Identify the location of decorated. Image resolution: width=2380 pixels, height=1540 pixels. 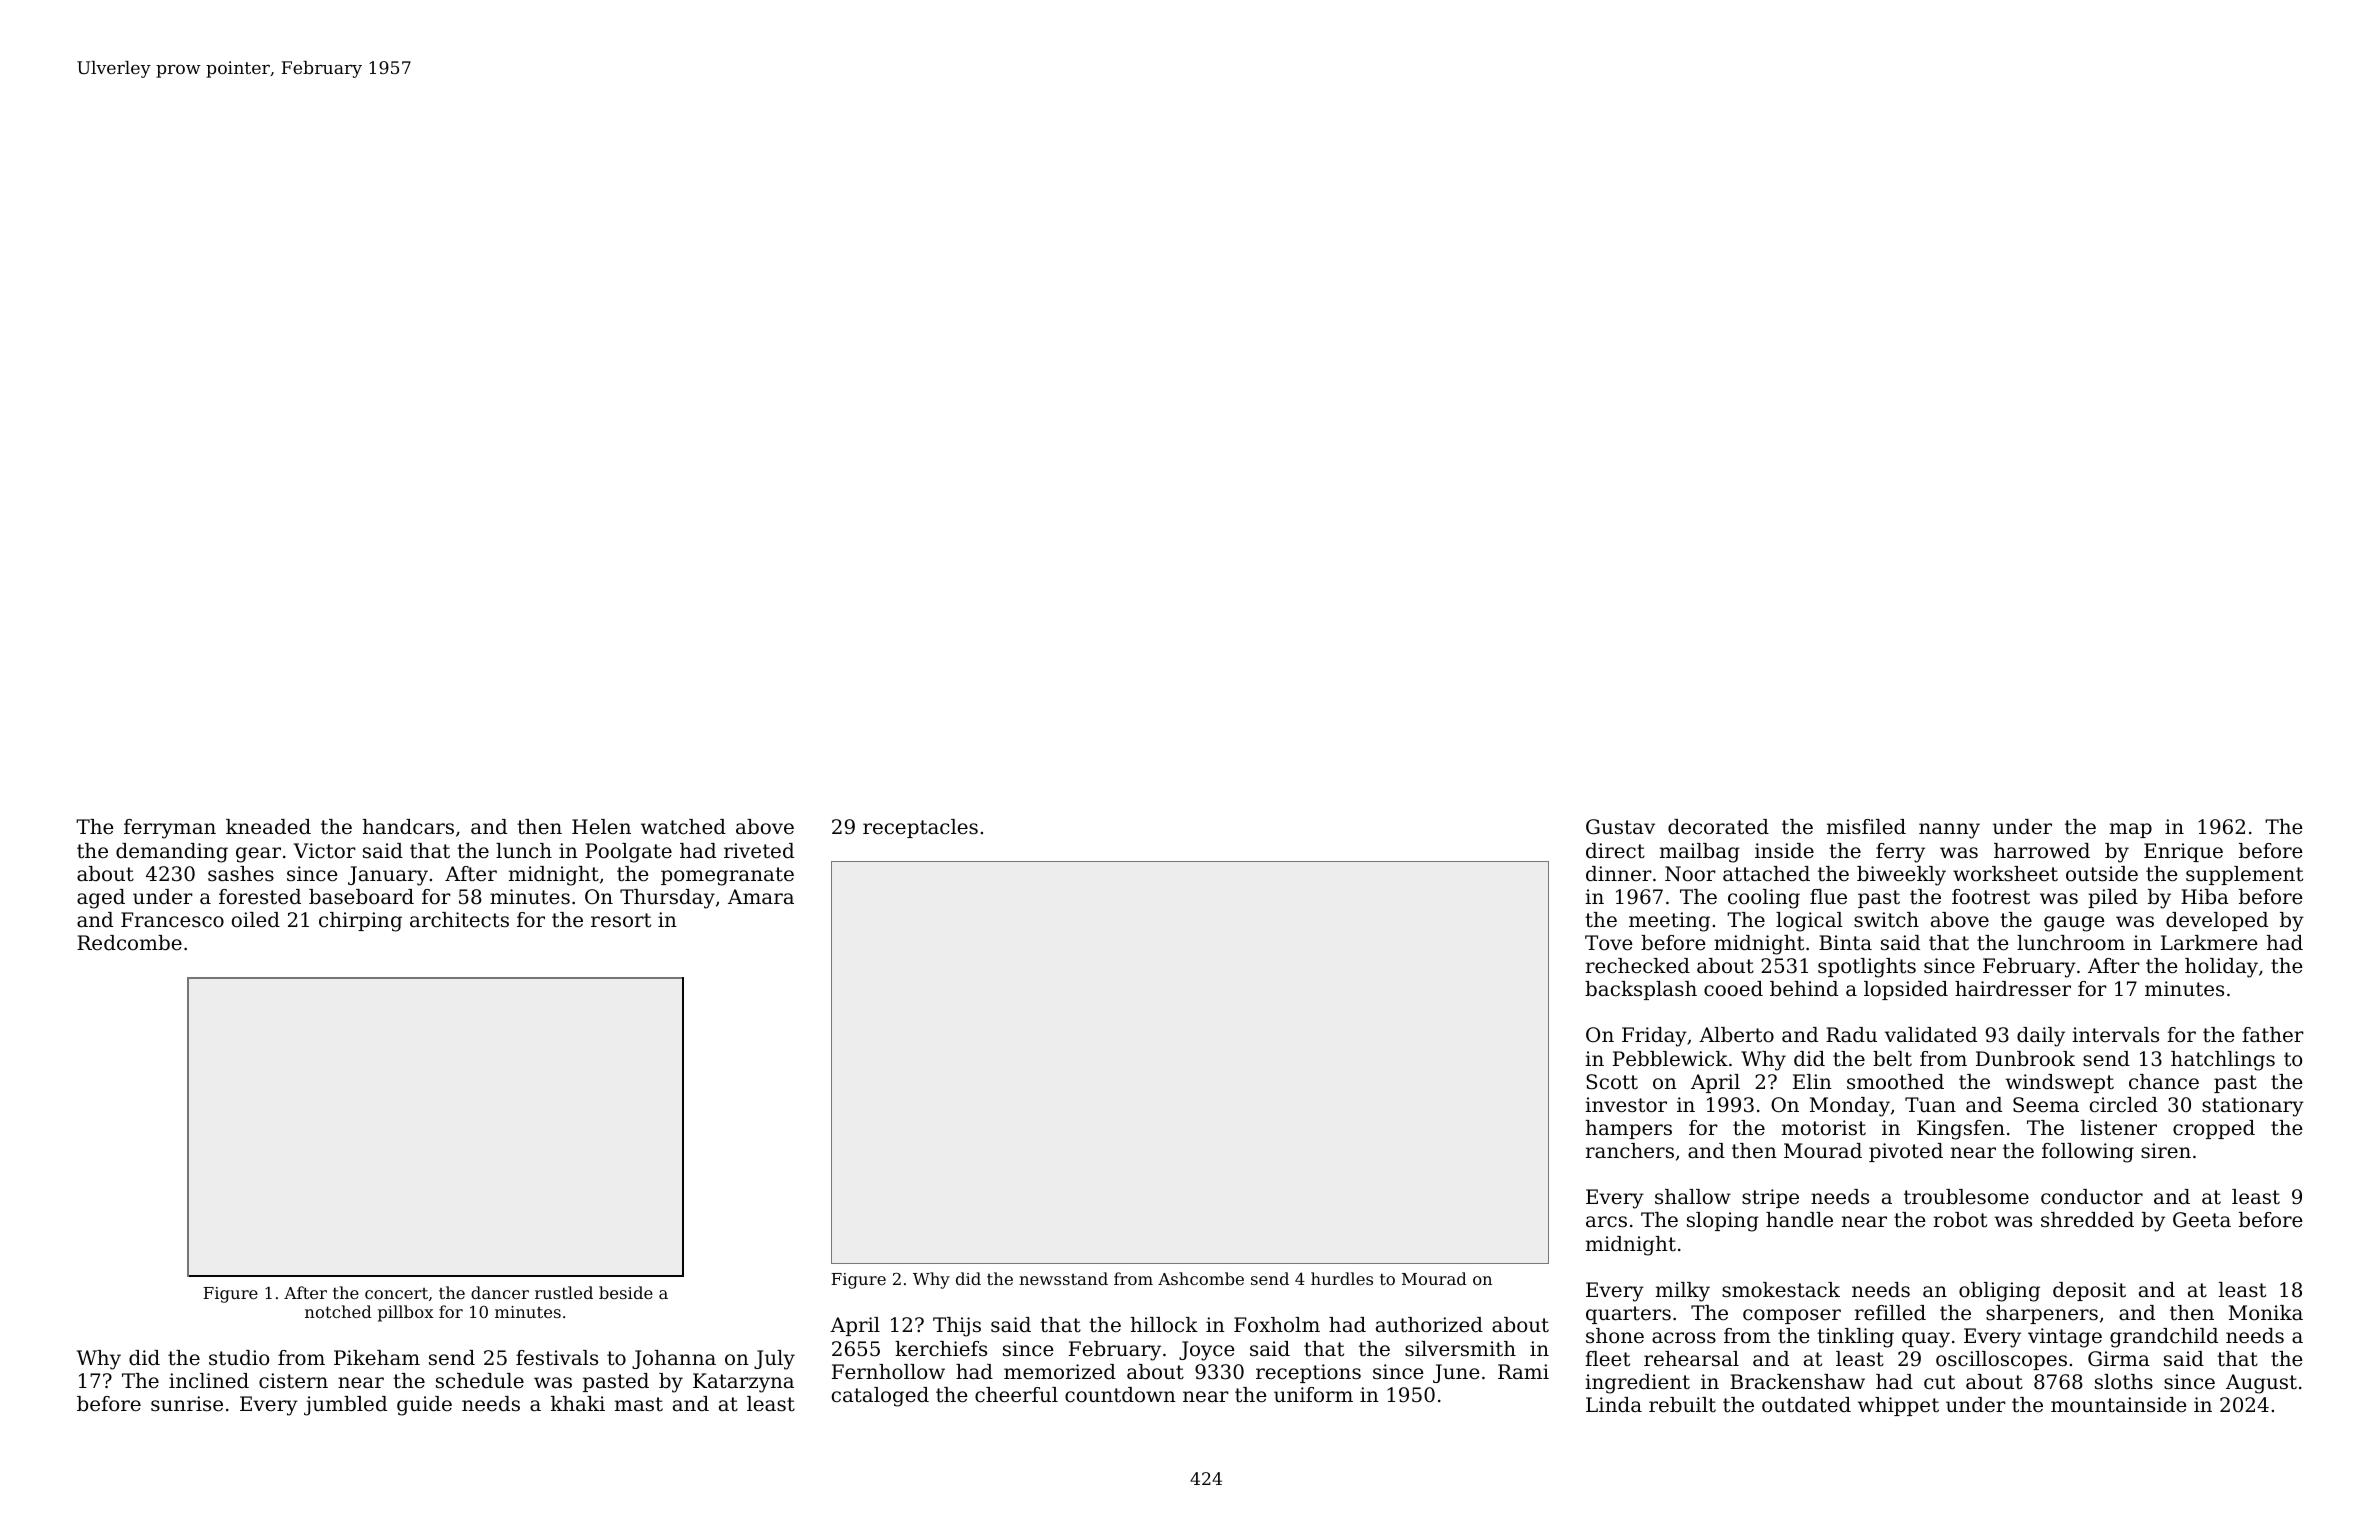
(1718, 827).
